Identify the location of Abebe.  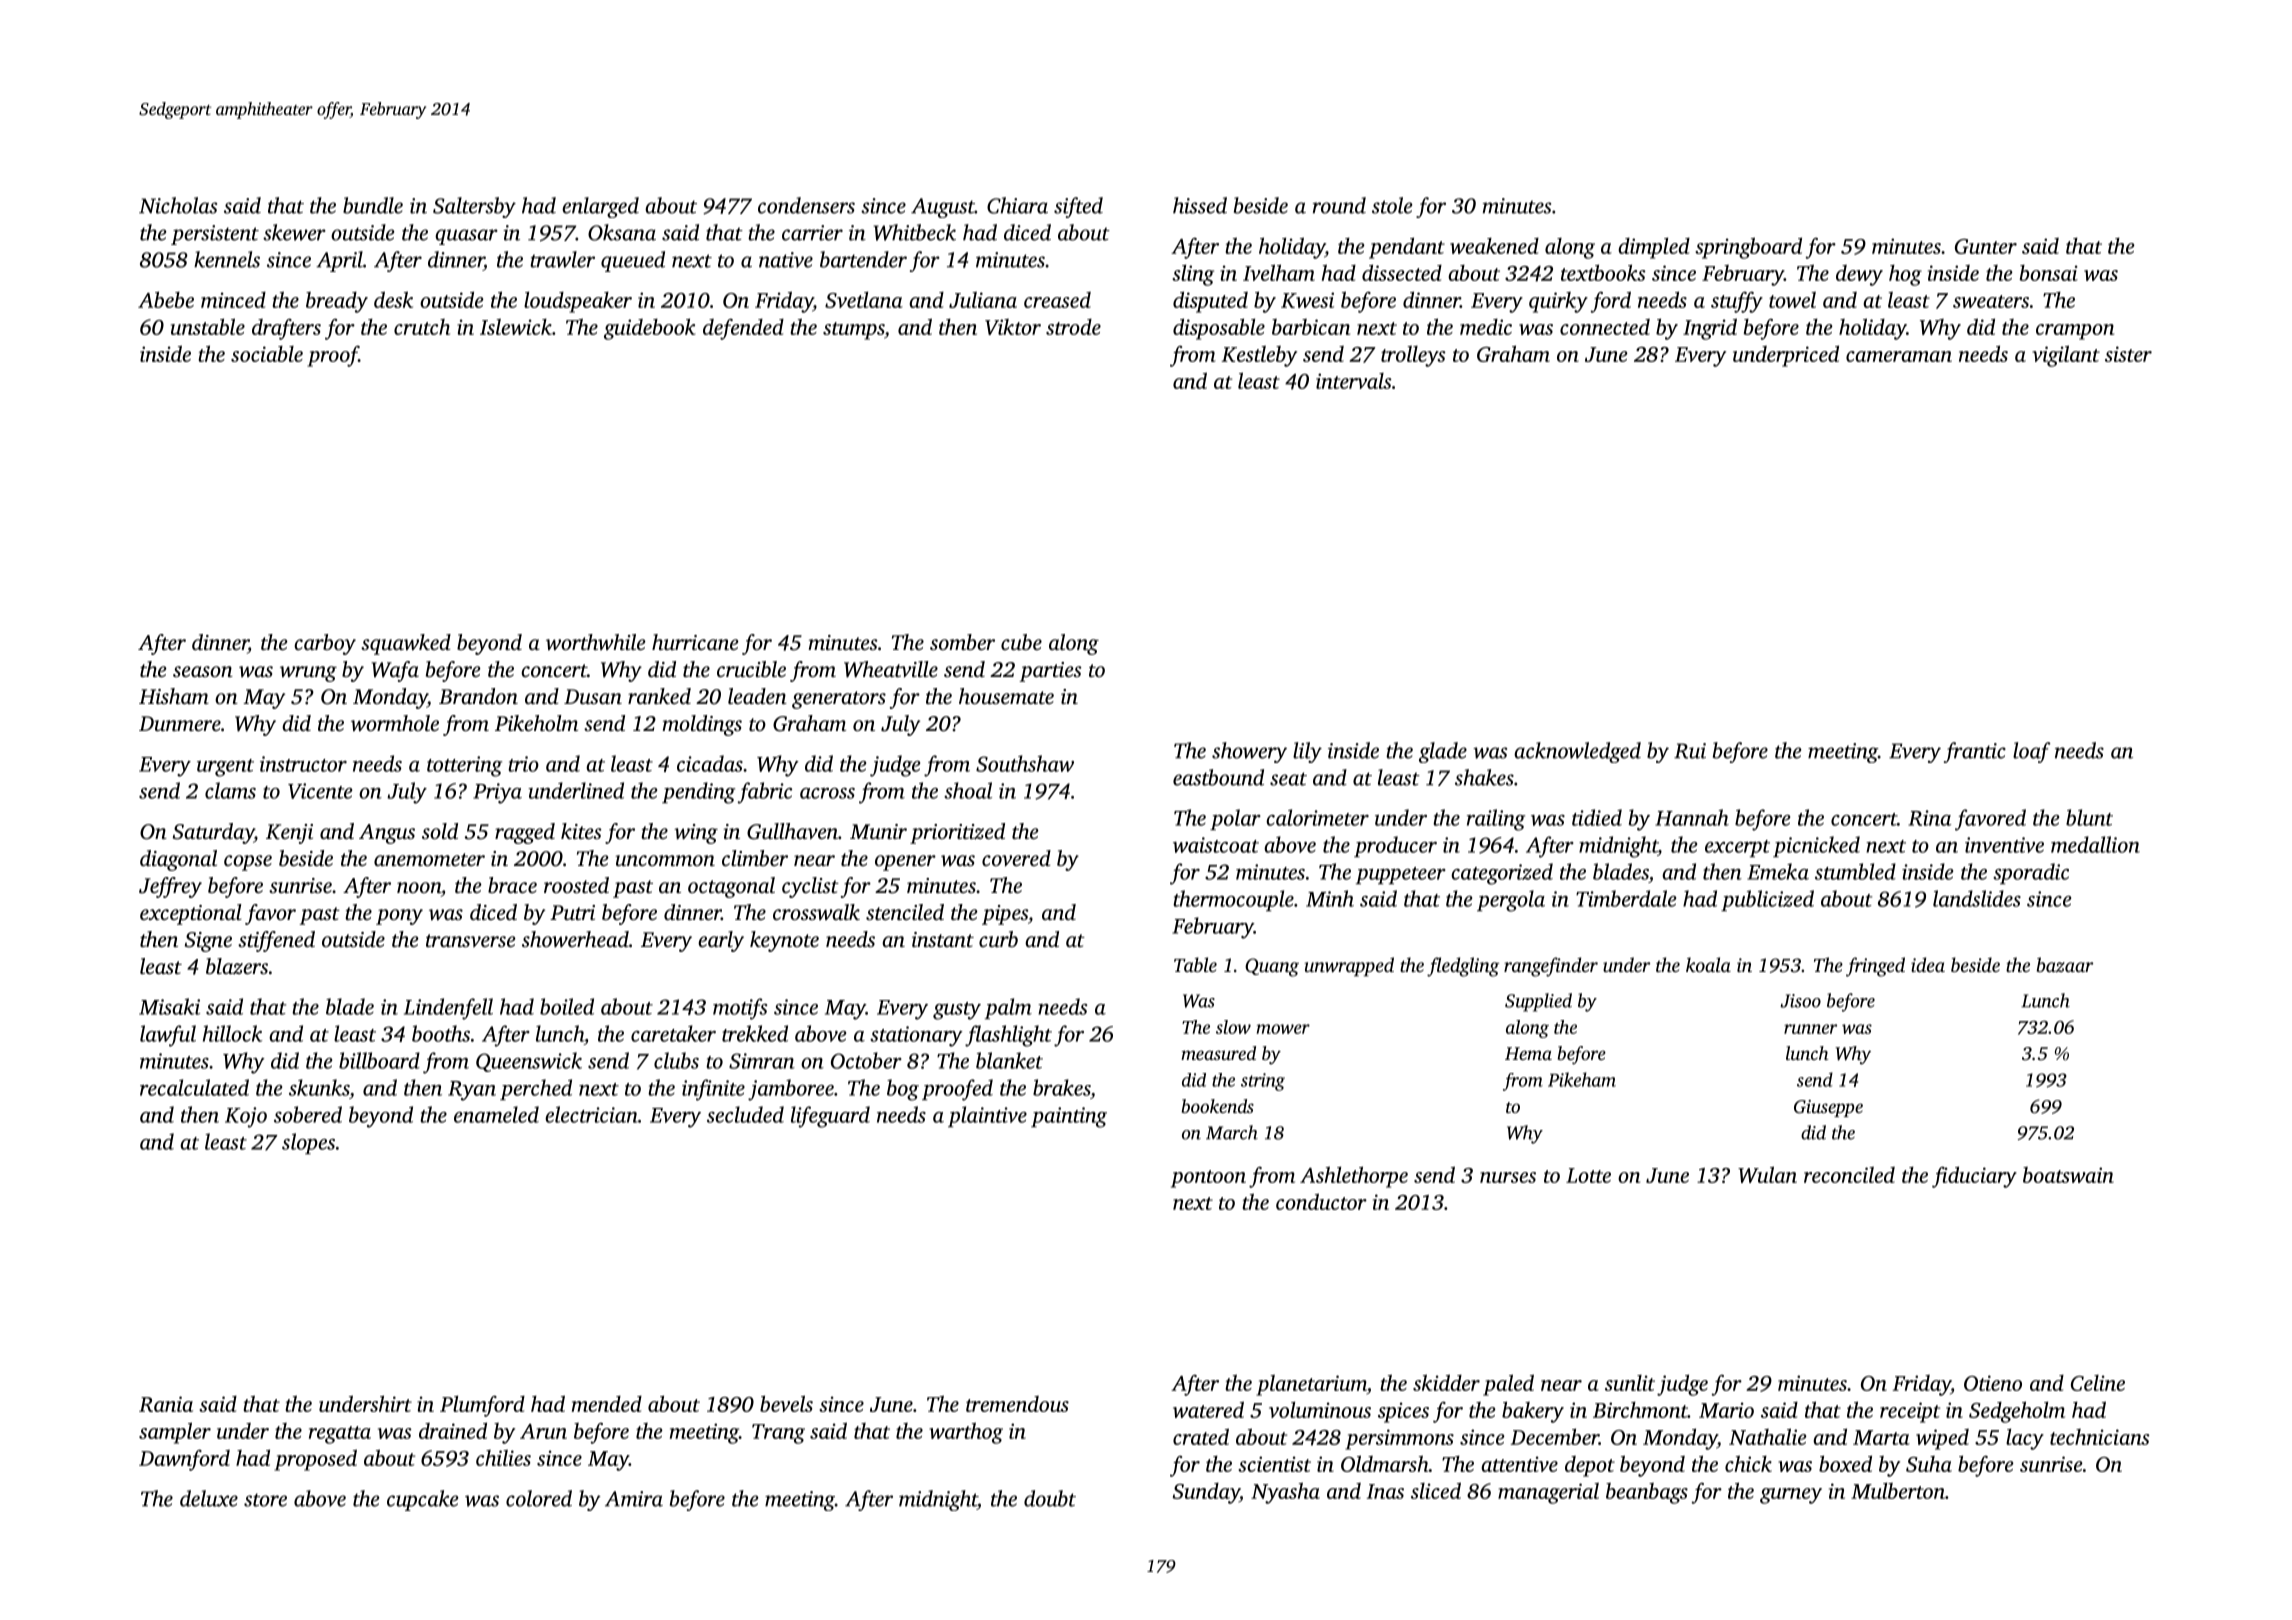
(166, 299).
